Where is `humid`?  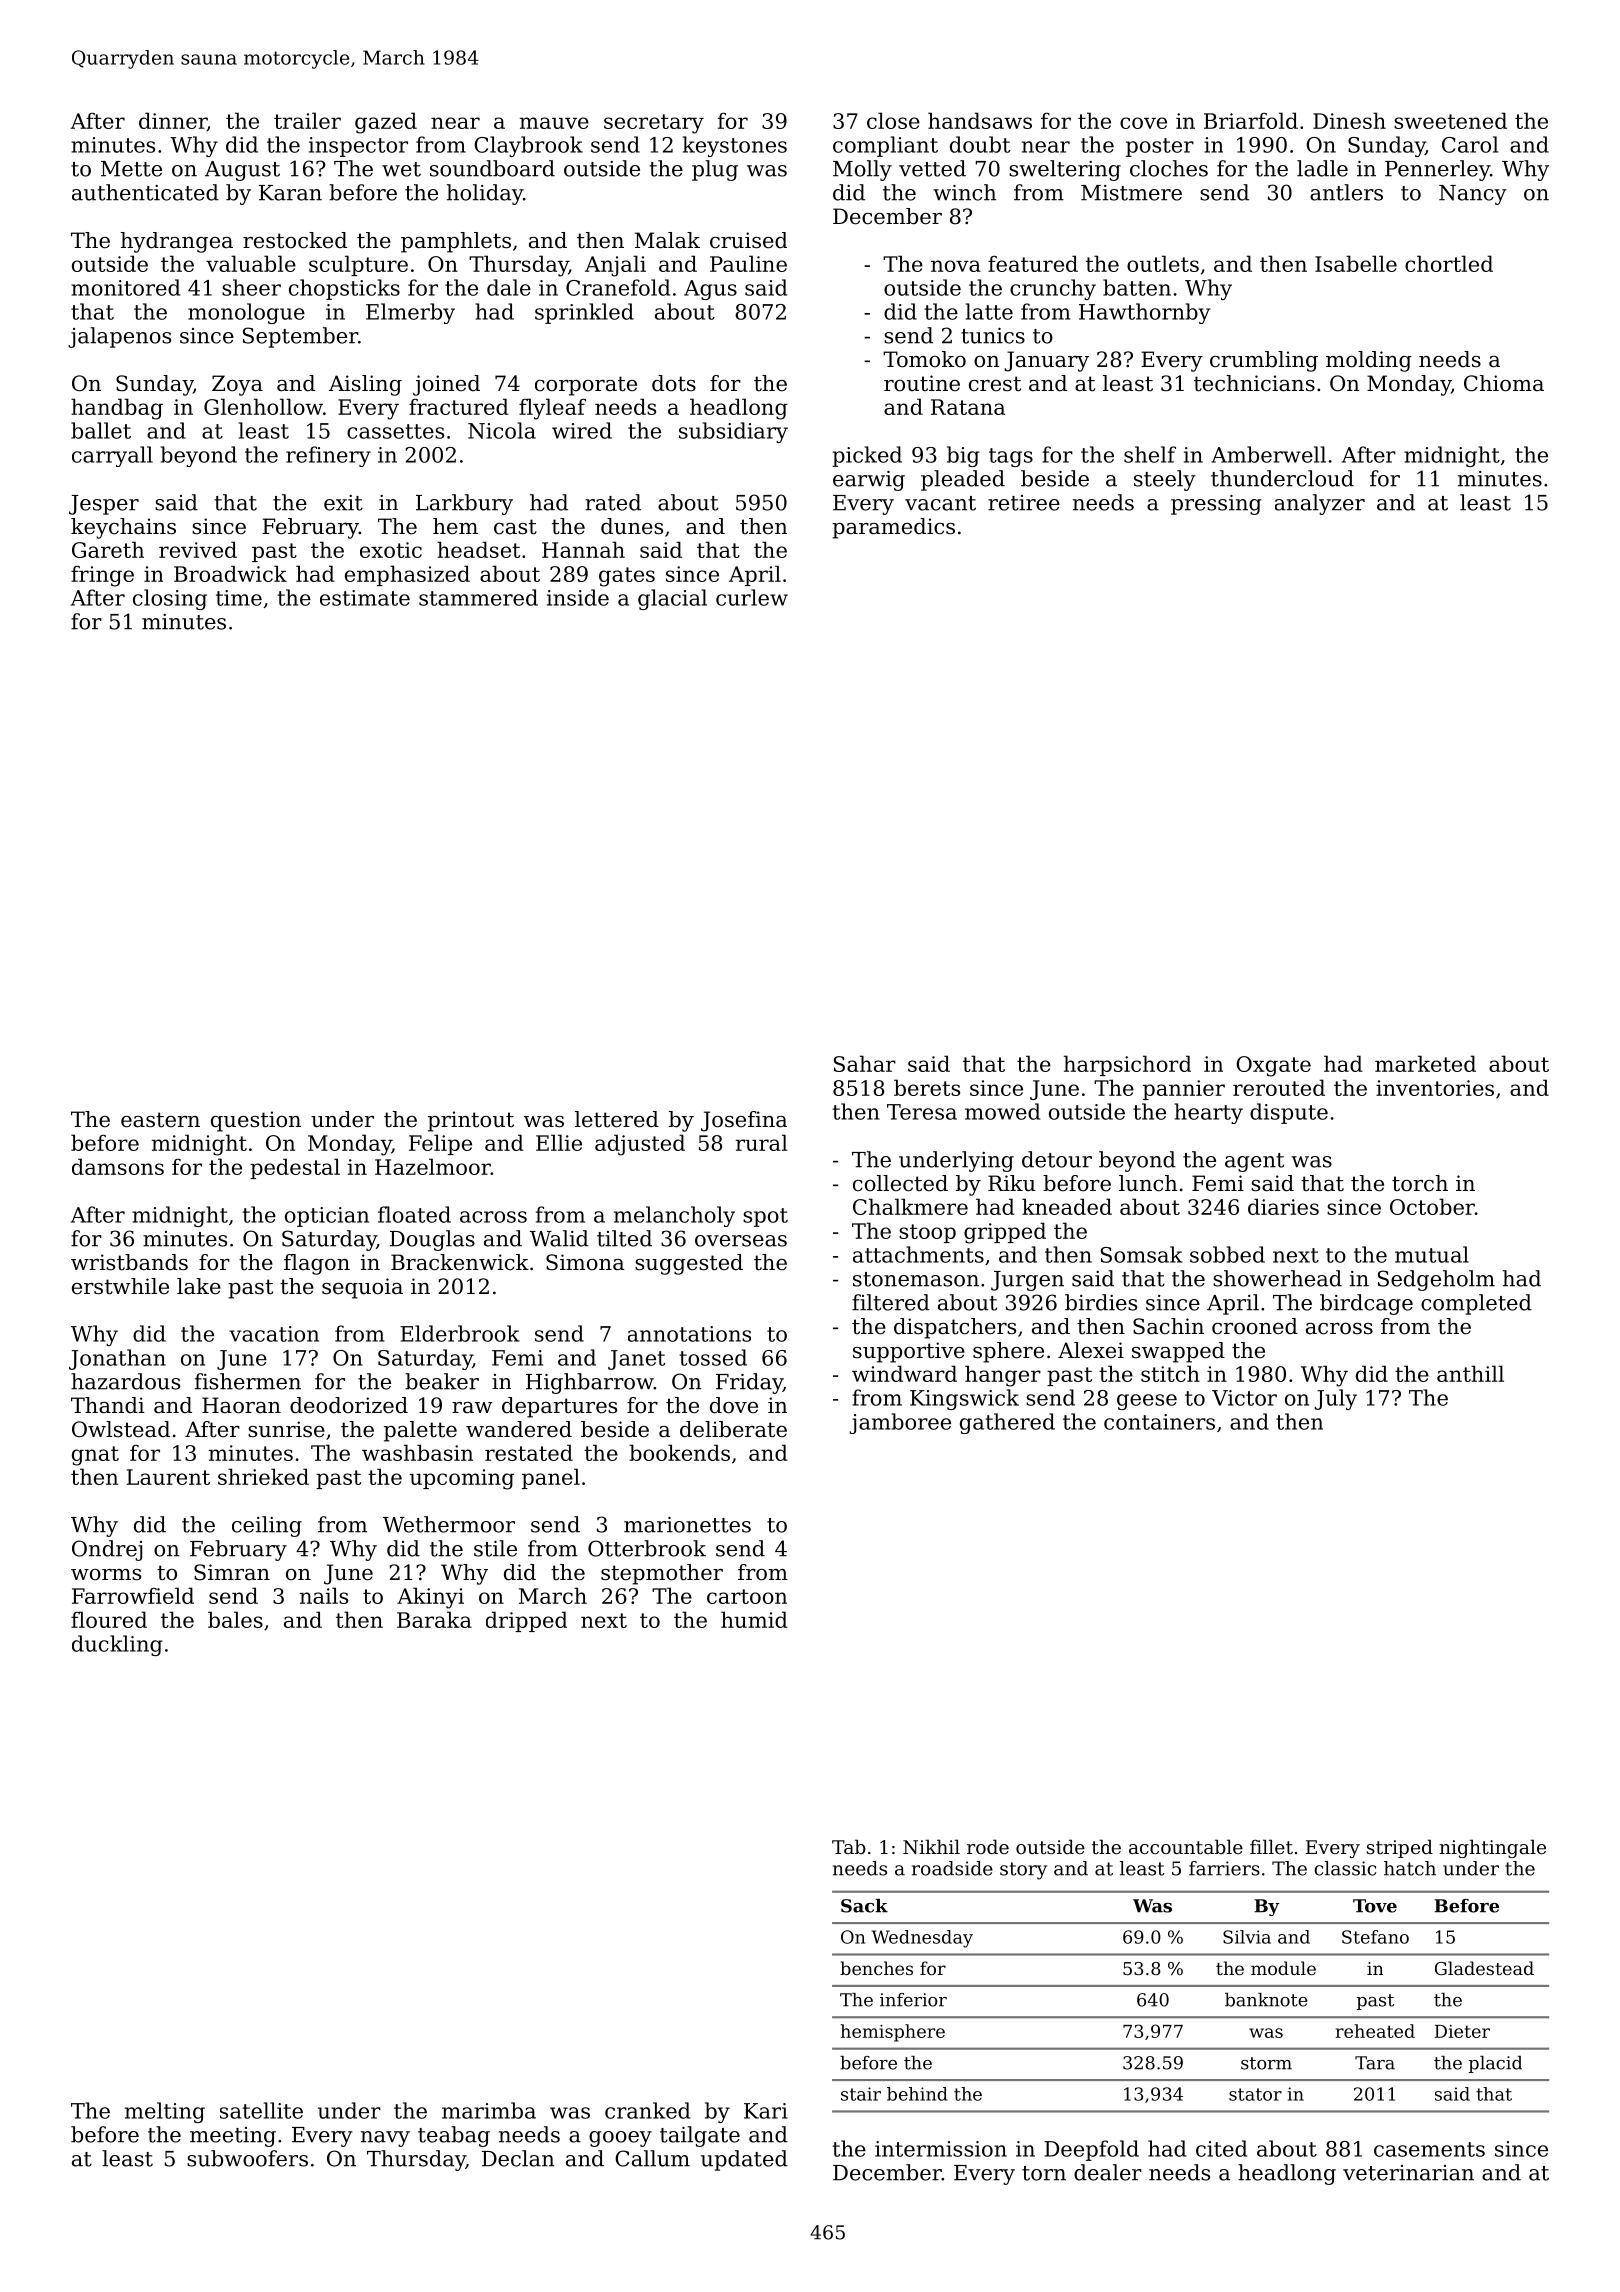
humid is located at coordinates (754, 1619).
